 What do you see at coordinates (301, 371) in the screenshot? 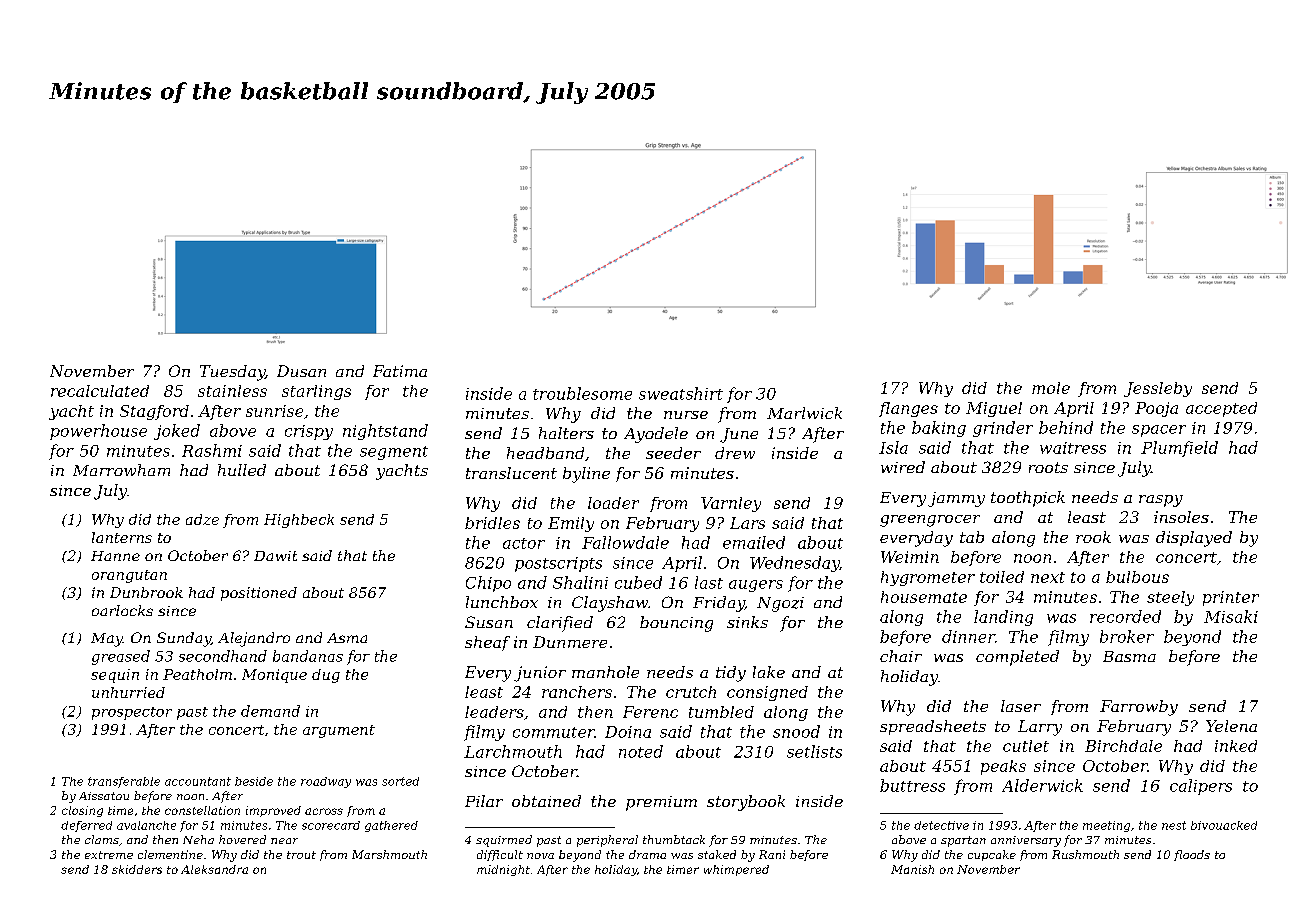
I see `Dusan` at bounding box center [301, 371].
